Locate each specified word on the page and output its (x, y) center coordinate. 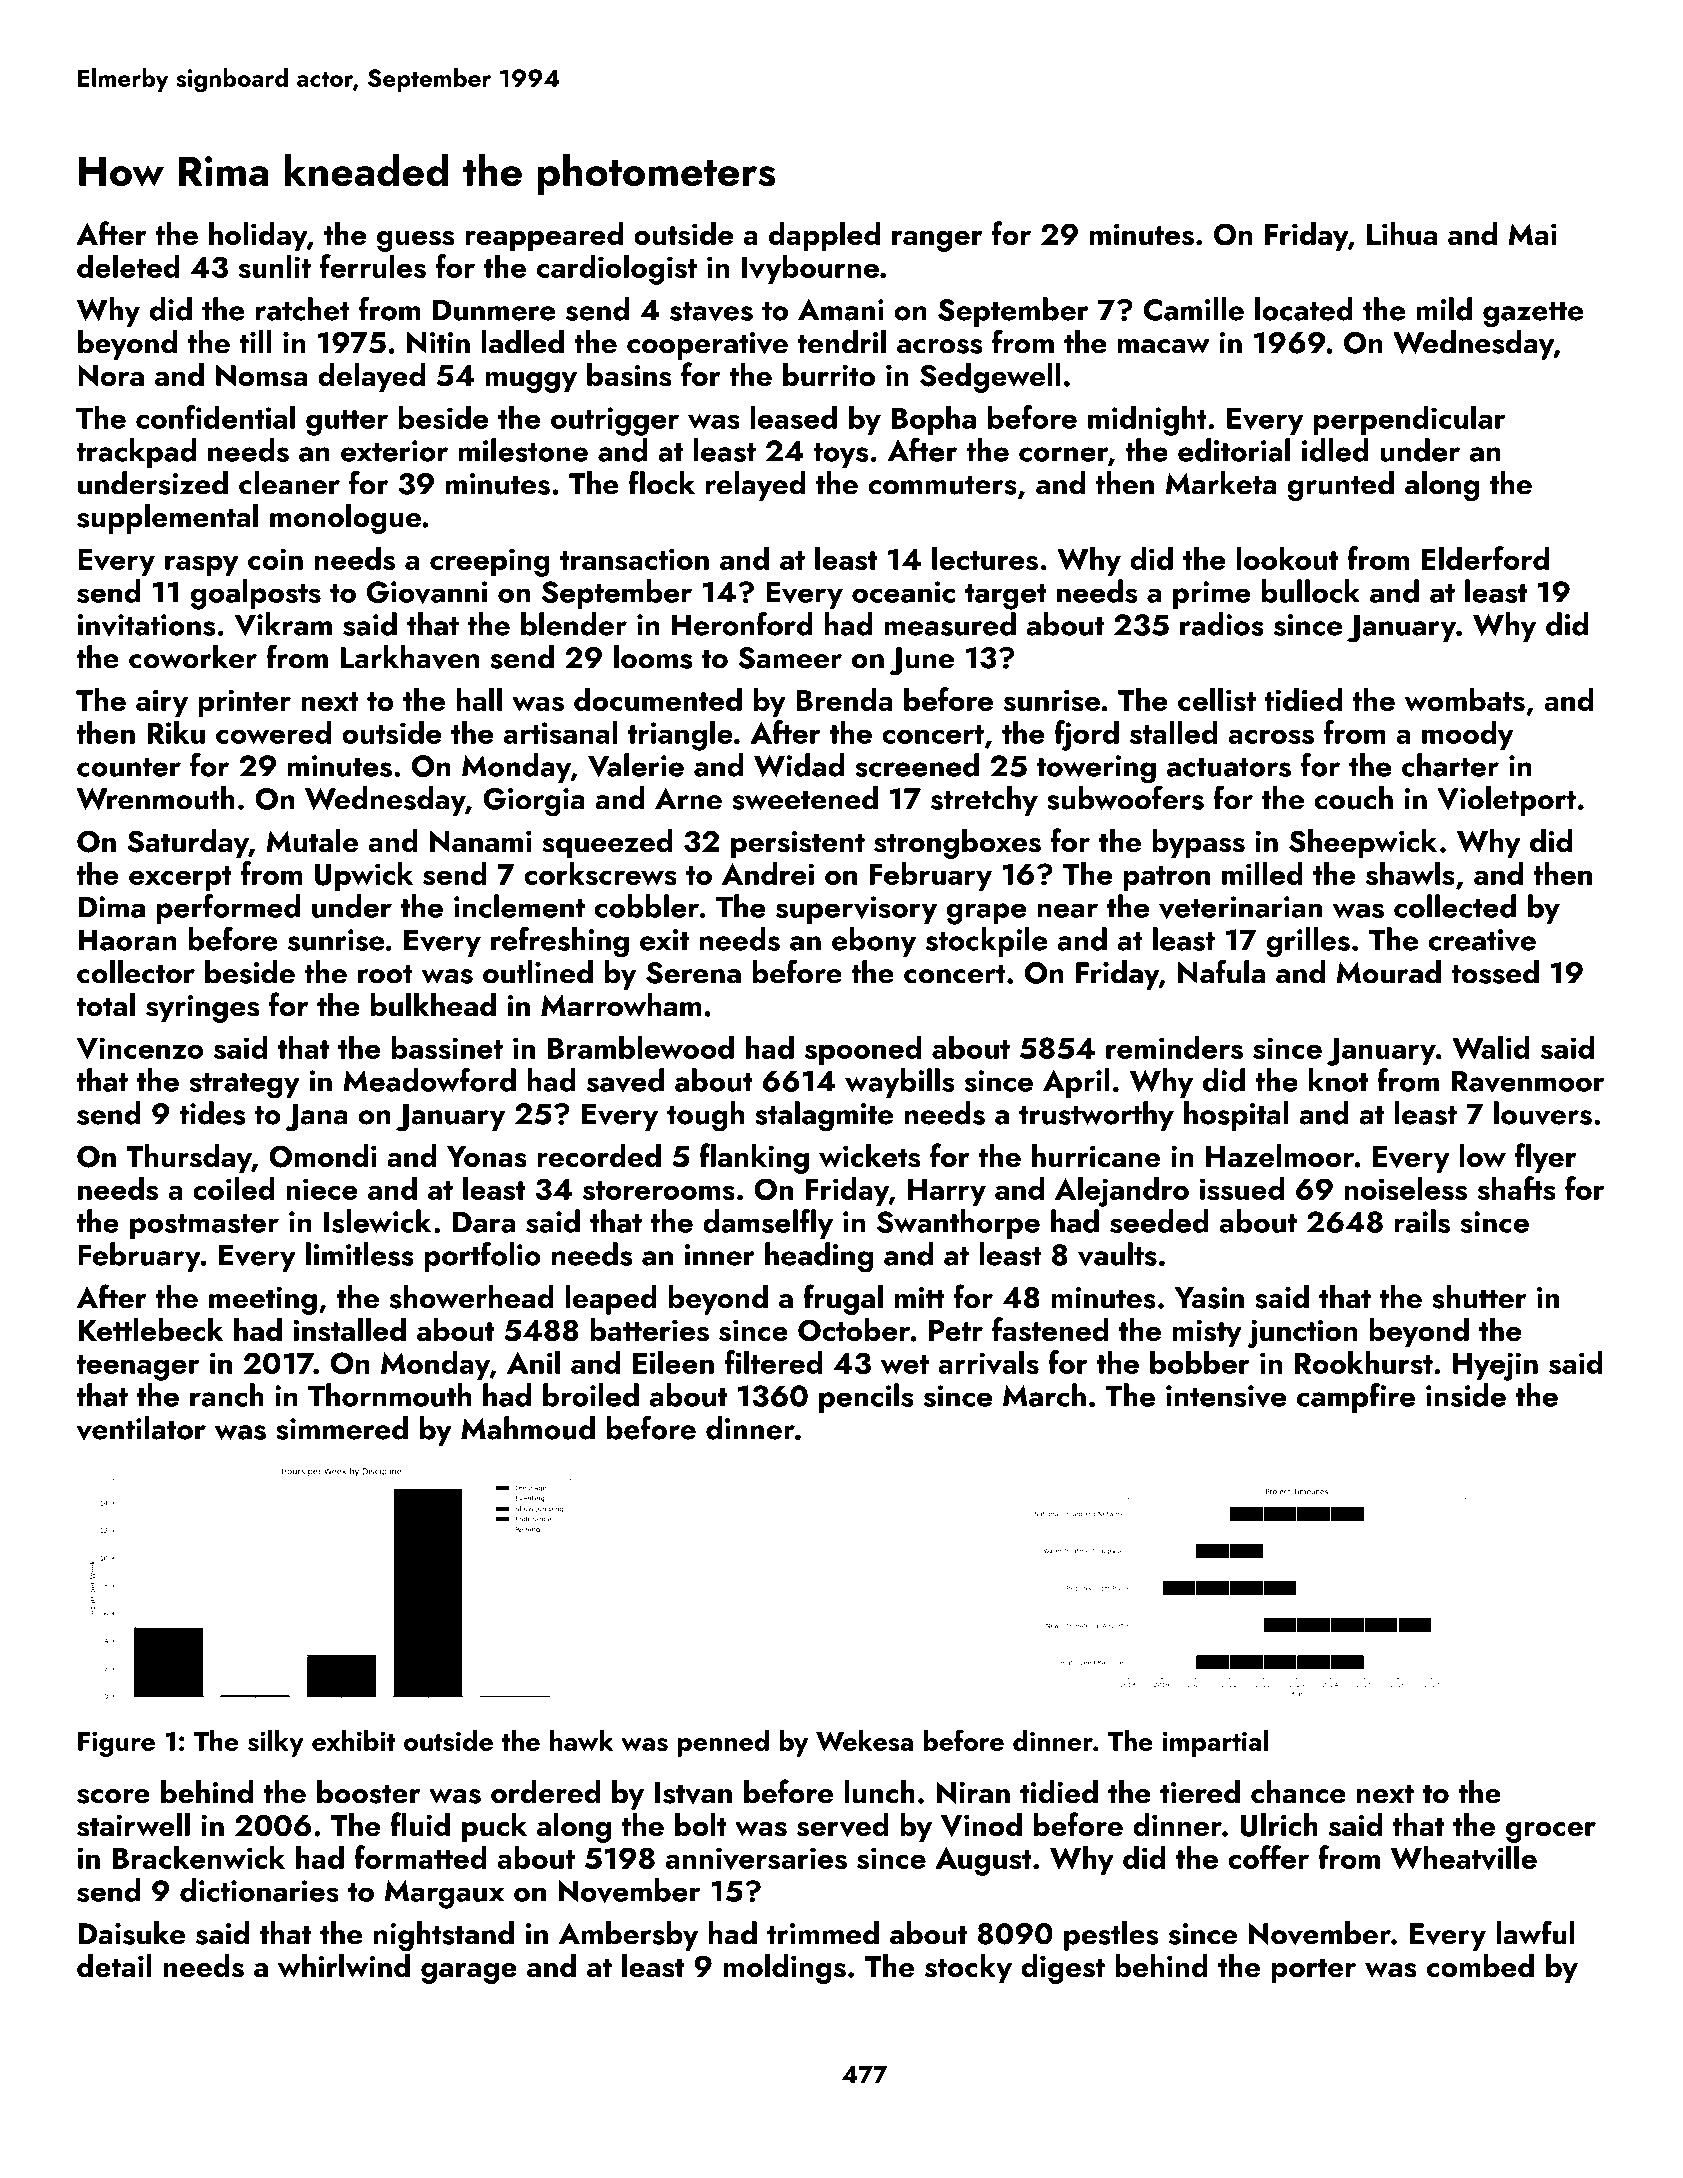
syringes (202, 1009)
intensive (1226, 1396)
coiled (233, 1188)
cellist (1217, 699)
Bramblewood (641, 1047)
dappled (824, 237)
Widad (799, 765)
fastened (1050, 1329)
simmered (342, 1428)
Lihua (1402, 233)
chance (1298, 1792)
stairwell (133, 1825)
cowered (273, 732)
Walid (1491, 1047)
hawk (581, 1740)
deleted (128, 266)
